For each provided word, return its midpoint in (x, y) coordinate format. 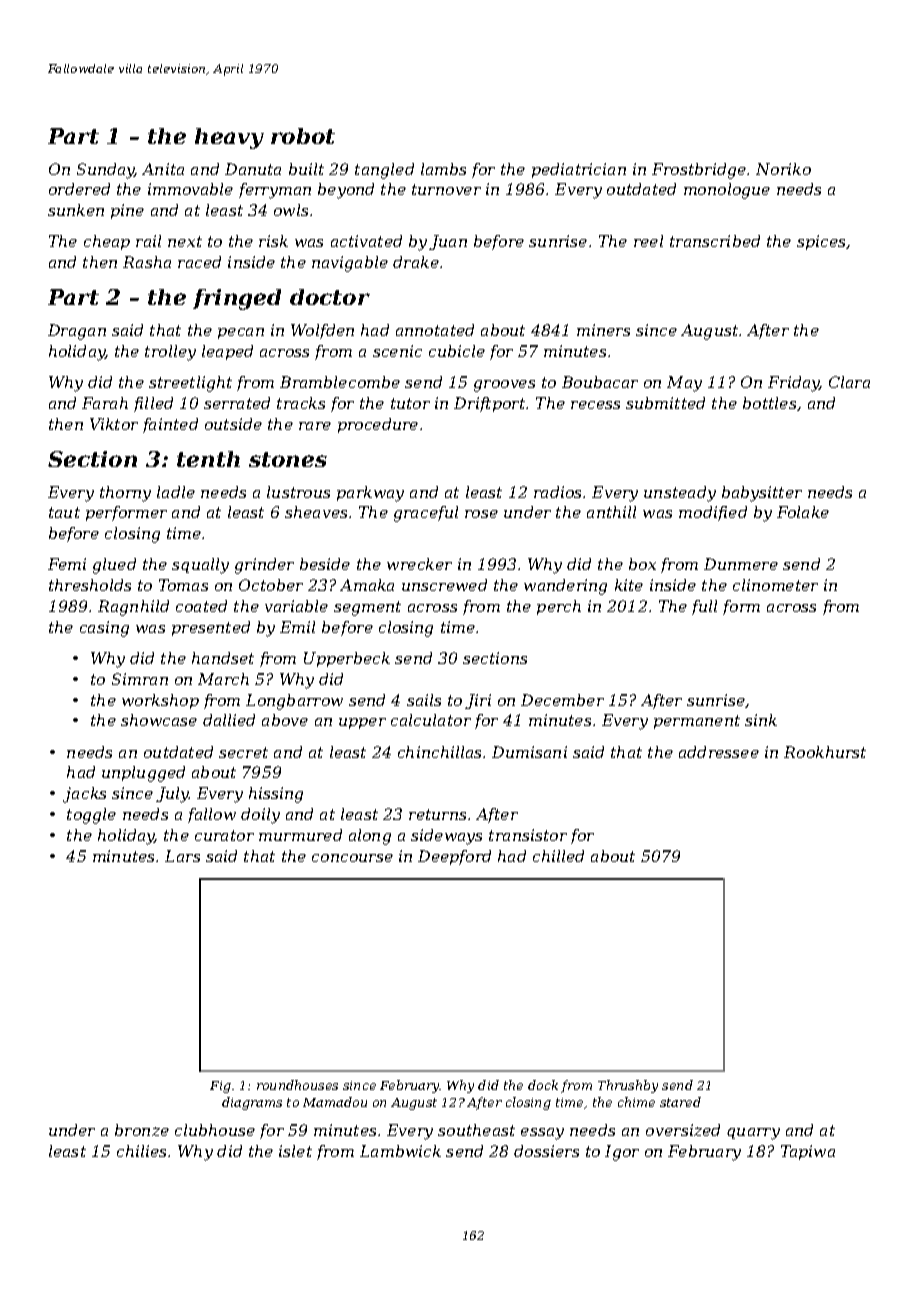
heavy (229, 138)
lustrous (298, 492)
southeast (476, 1130)
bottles (769, 403)
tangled (384, 171)
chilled (558, 856)
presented (211, 628)
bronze (142, 1130)
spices (821, 242)
